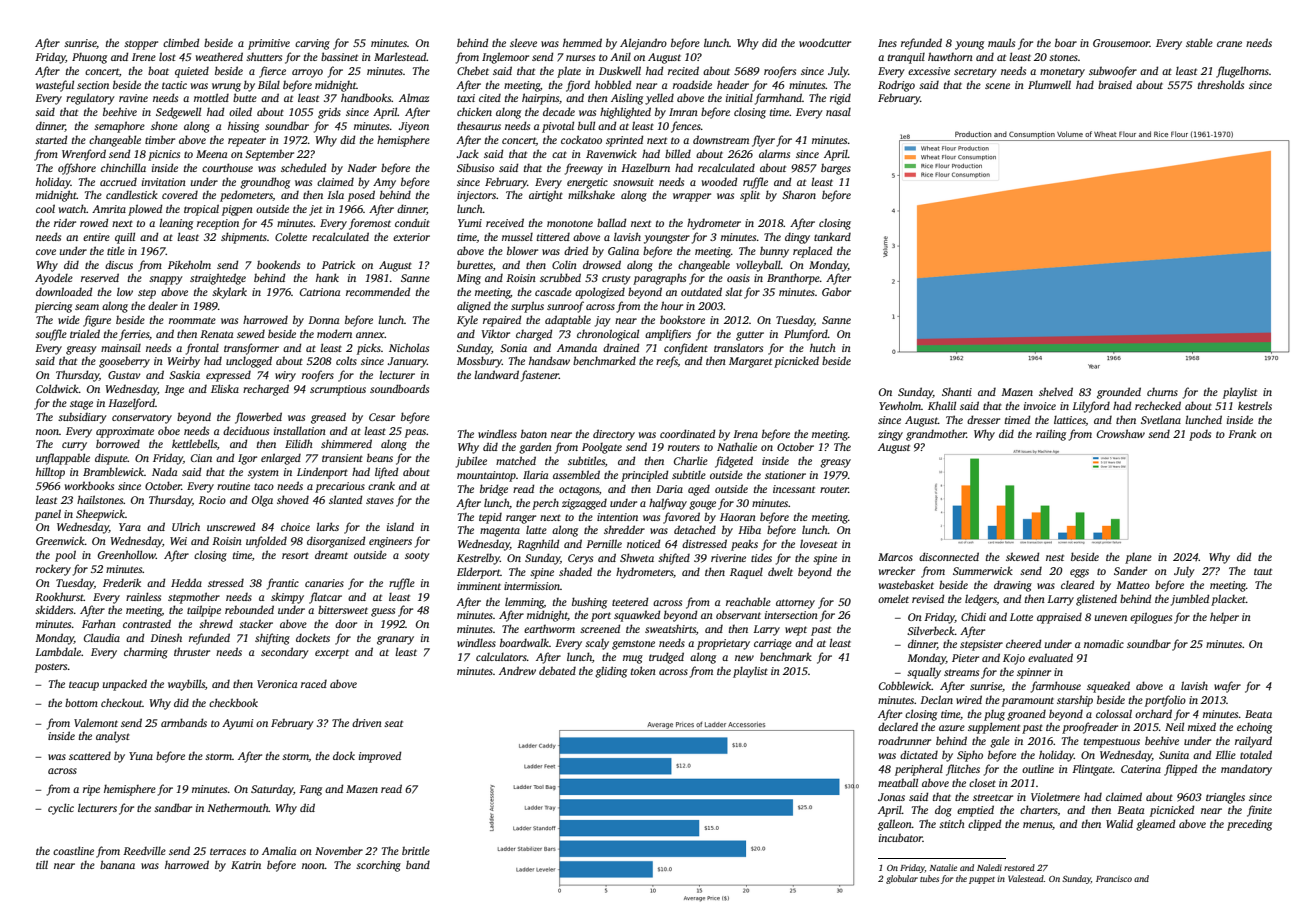  Describe the element at coordinates (501, 657) in the document. I see `calculators` at that location.
